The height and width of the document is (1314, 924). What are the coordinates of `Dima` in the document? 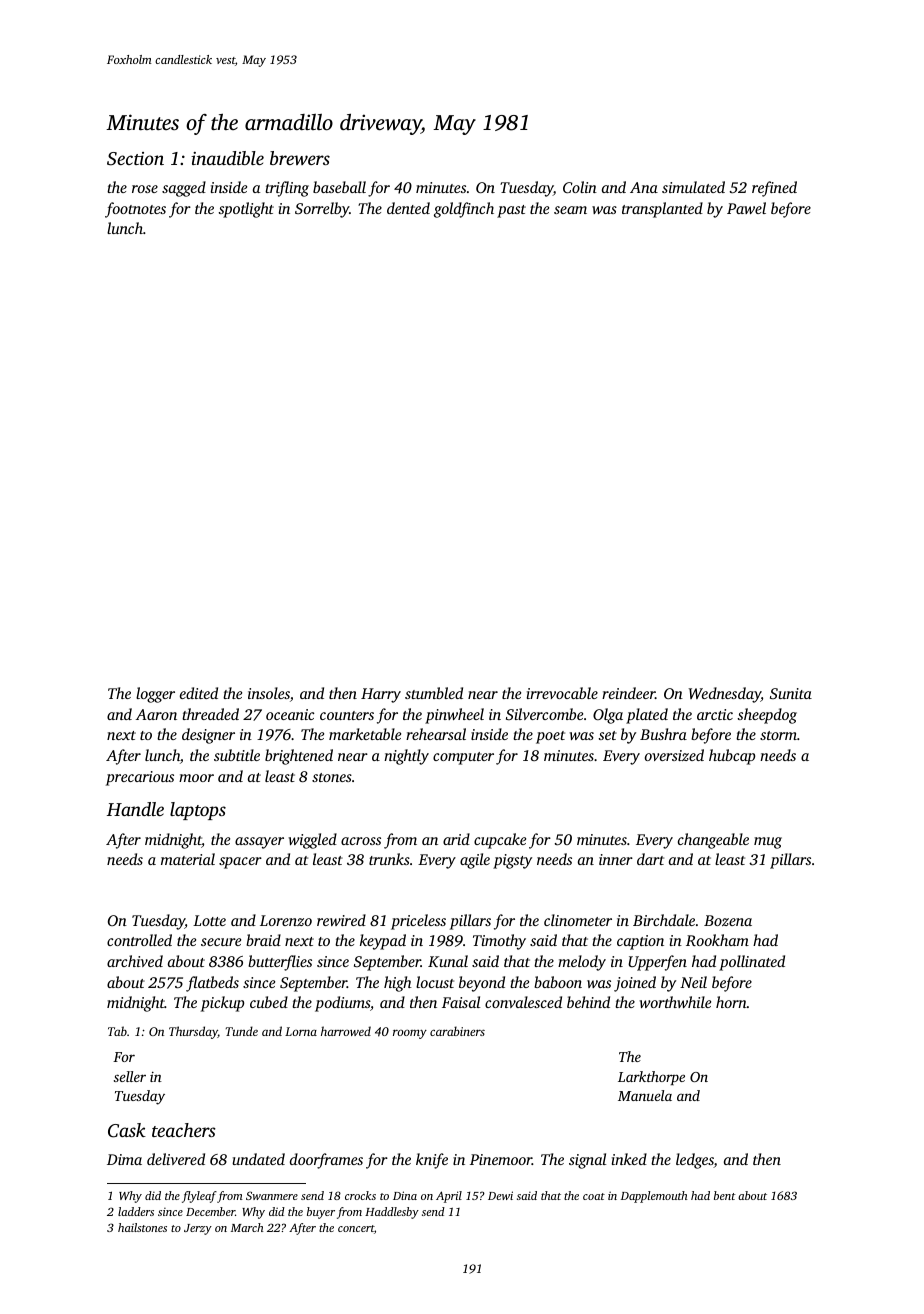 It's located at (124, 1159).
